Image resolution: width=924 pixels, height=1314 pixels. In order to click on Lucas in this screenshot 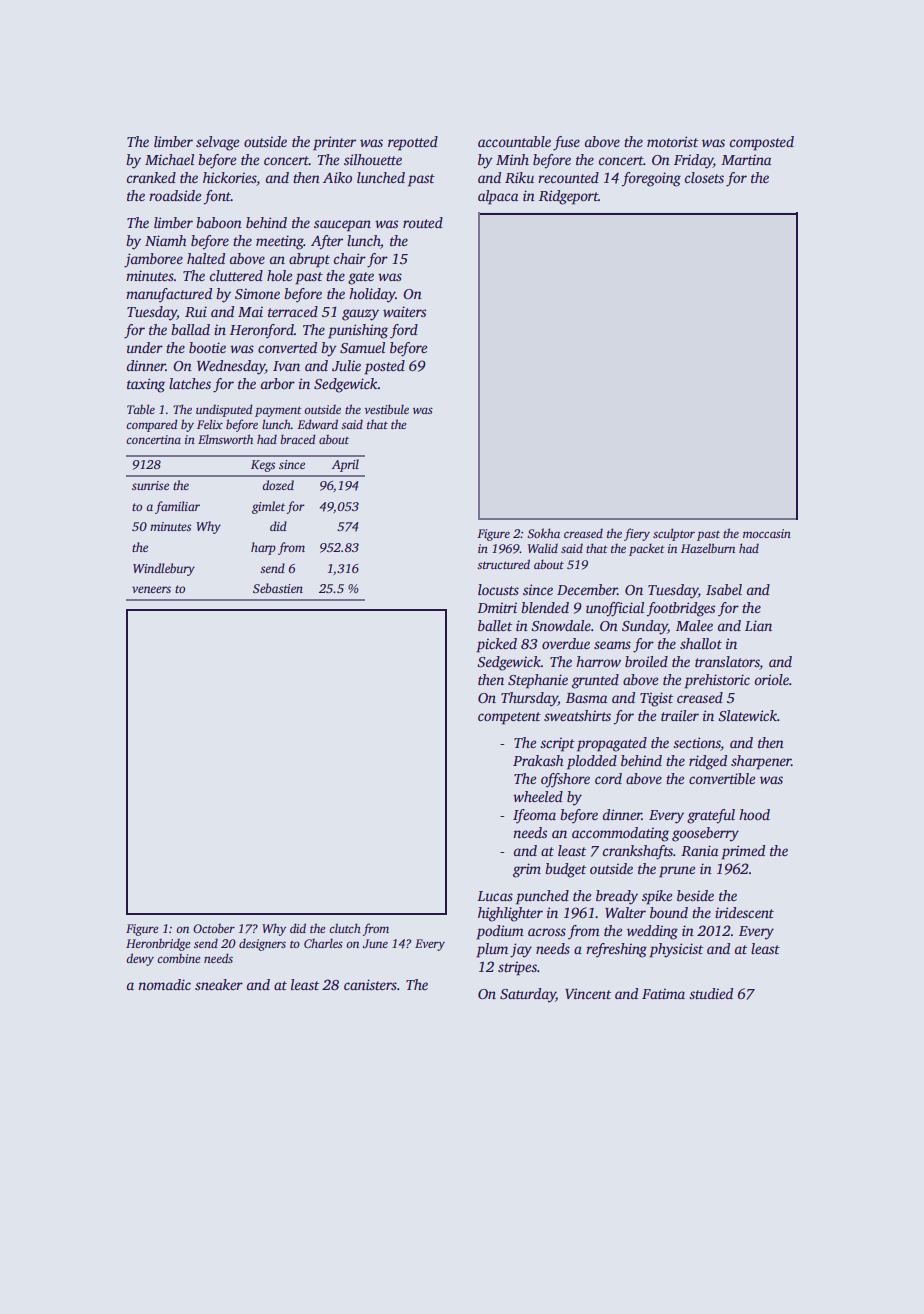, I will do `click(495, 896)`.
